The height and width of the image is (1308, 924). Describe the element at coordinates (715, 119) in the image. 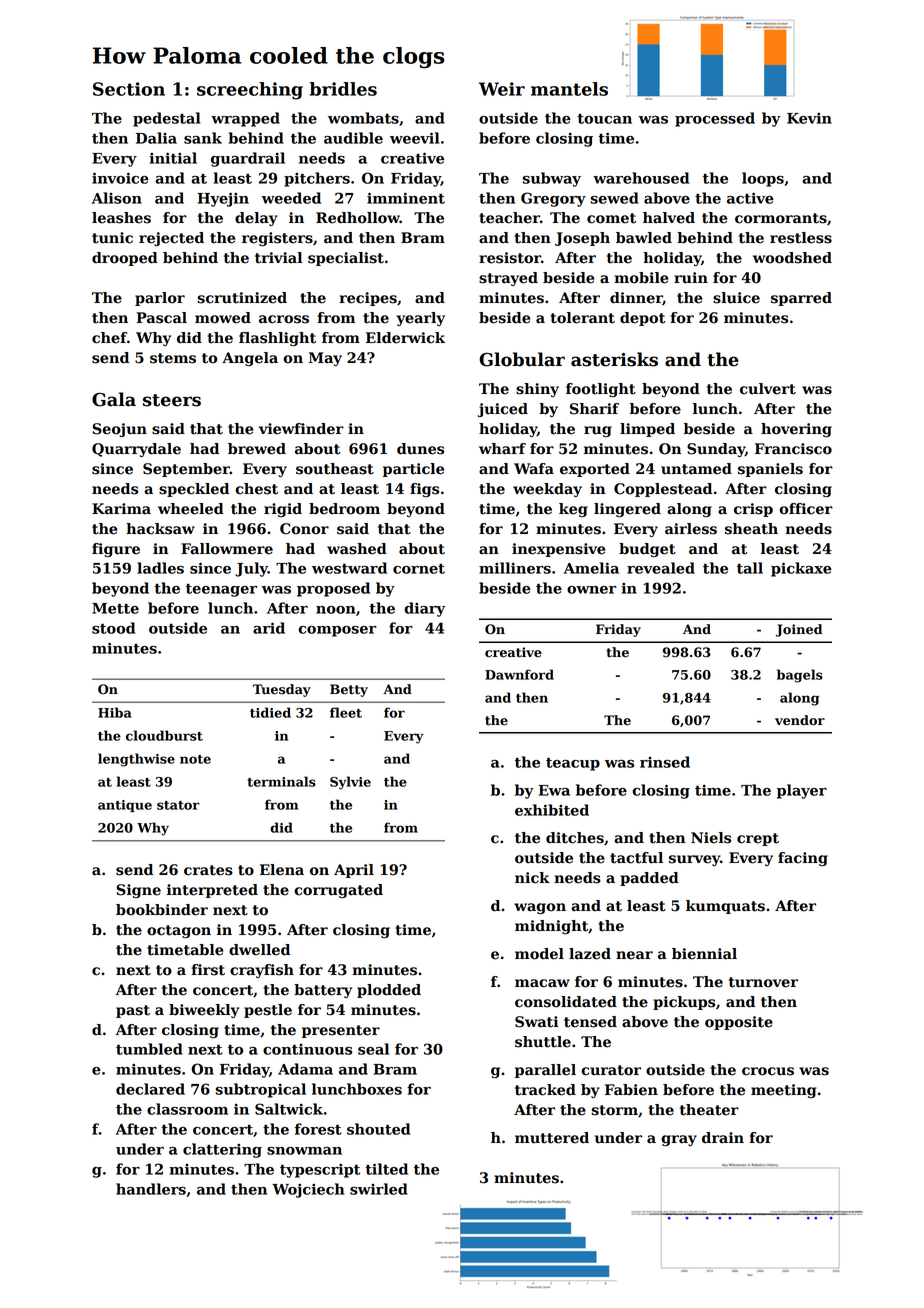

I see `processed` at that location.
